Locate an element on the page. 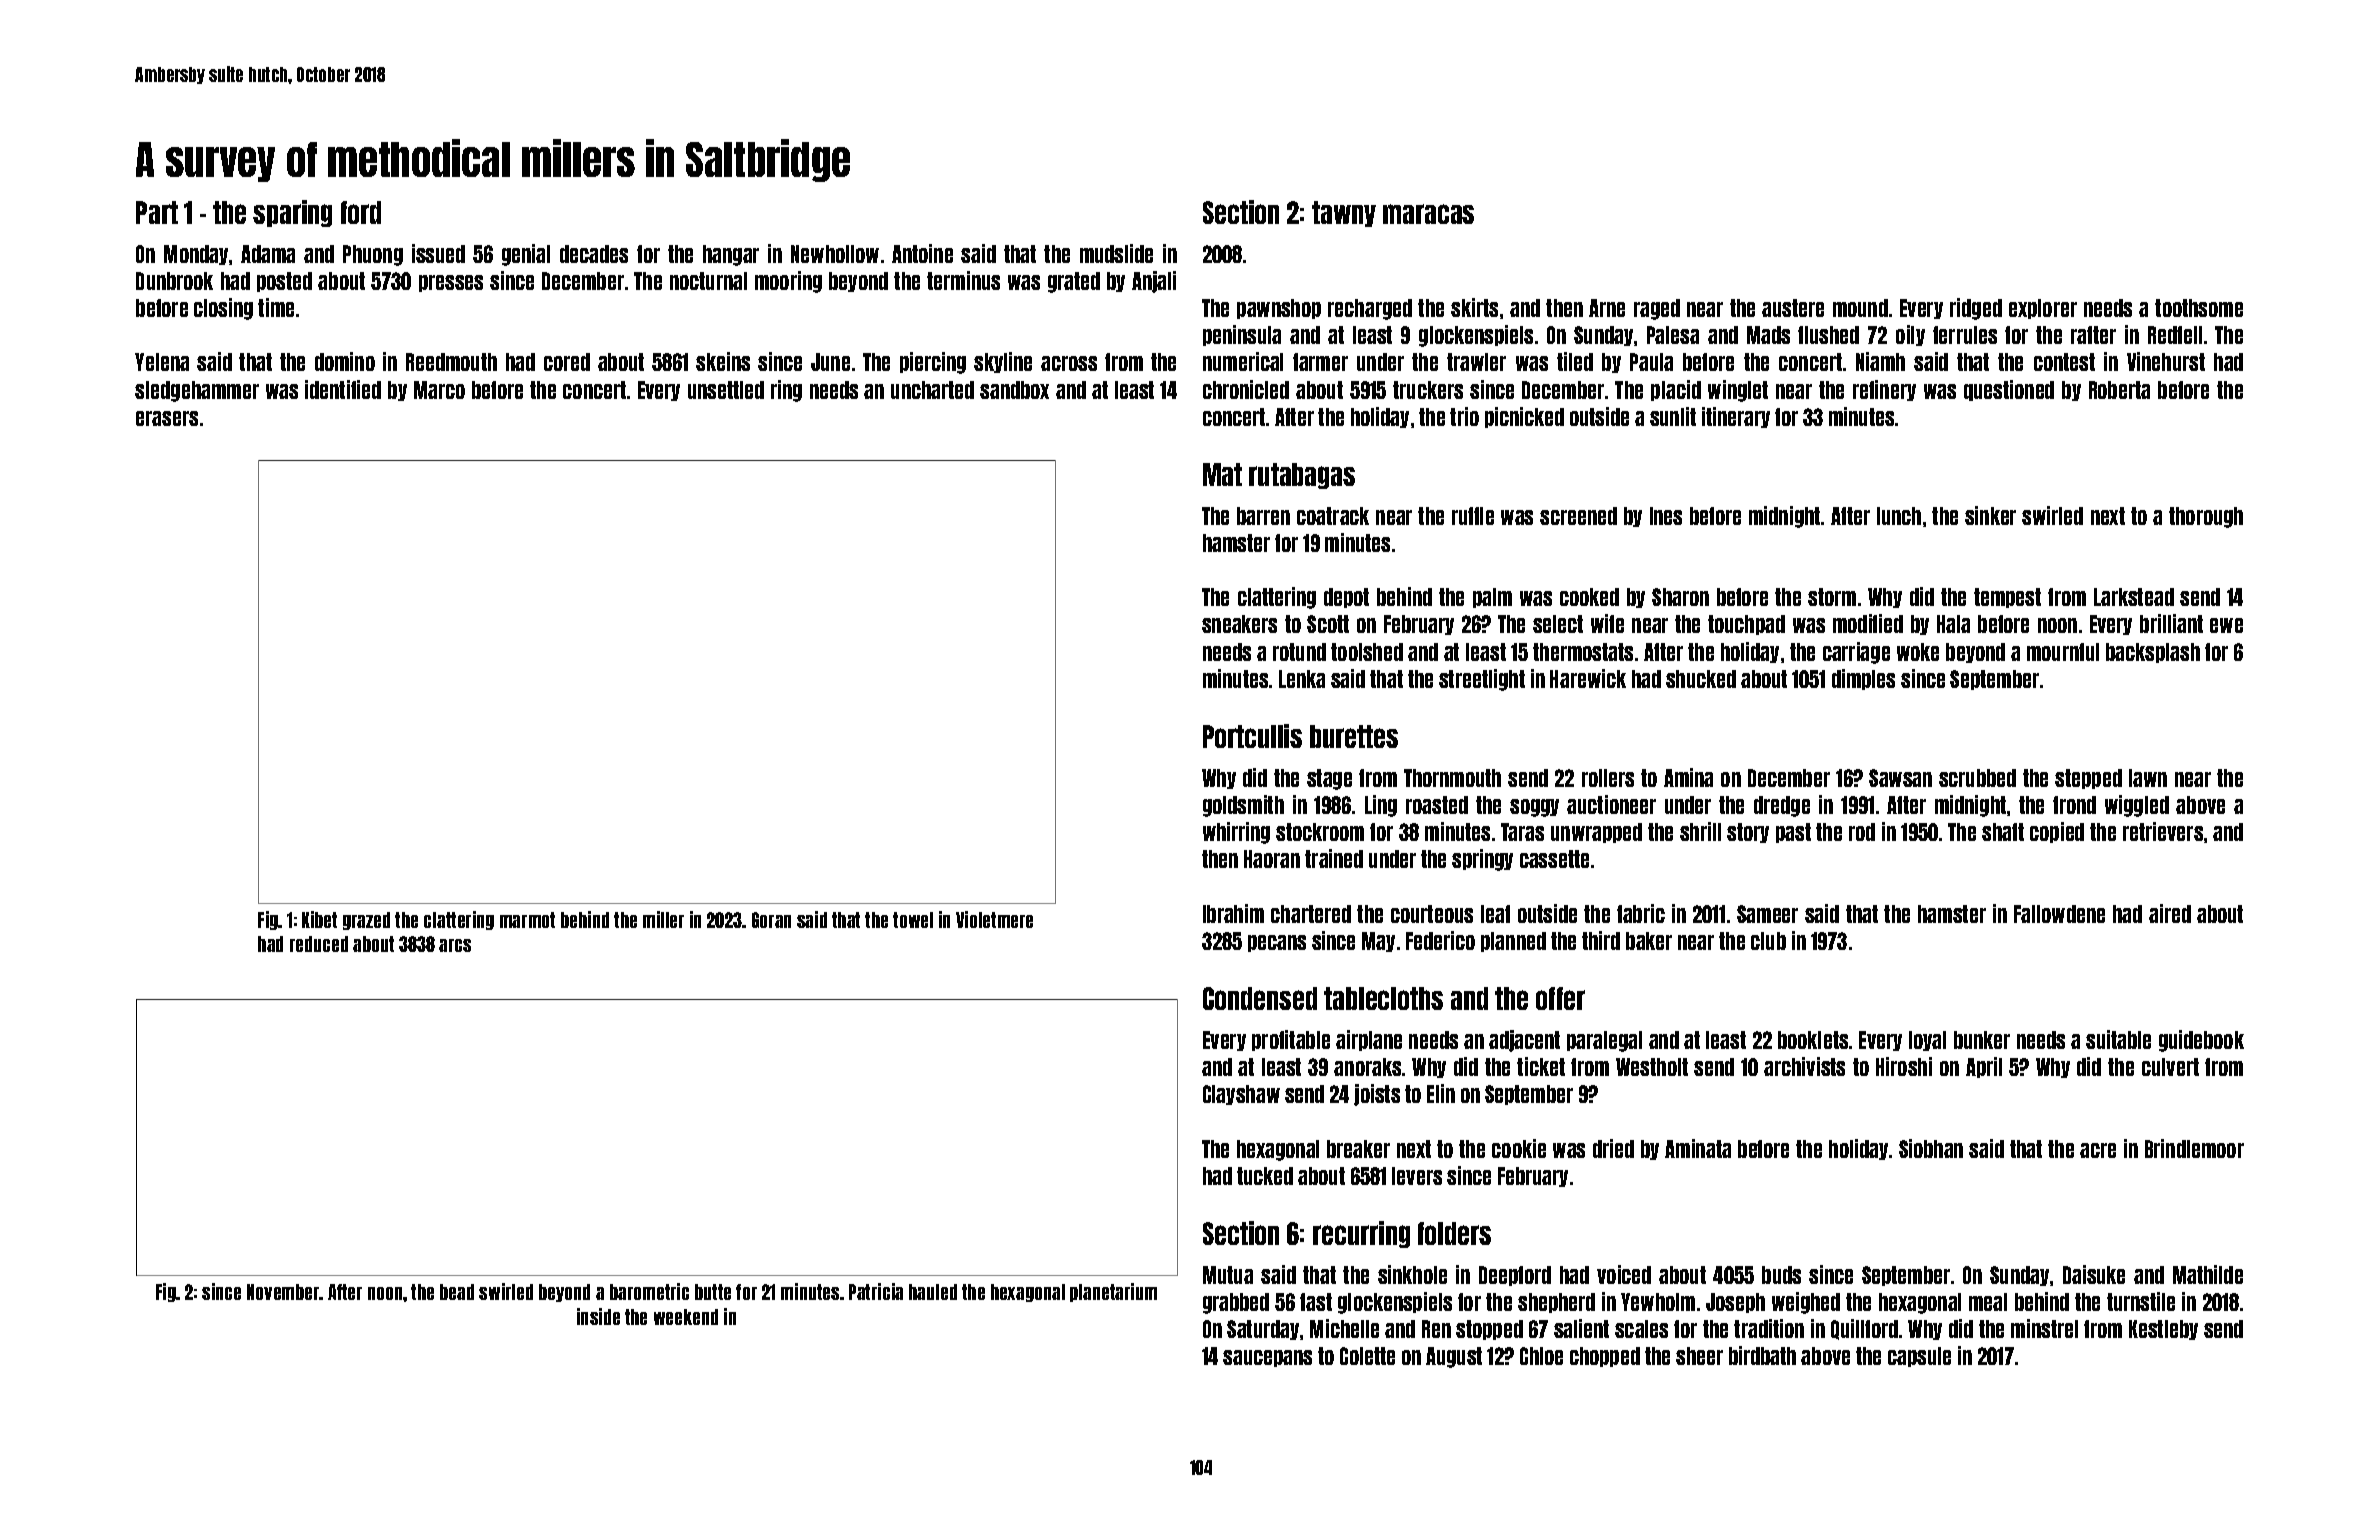  raged is located at coordinates (1657, 309).
